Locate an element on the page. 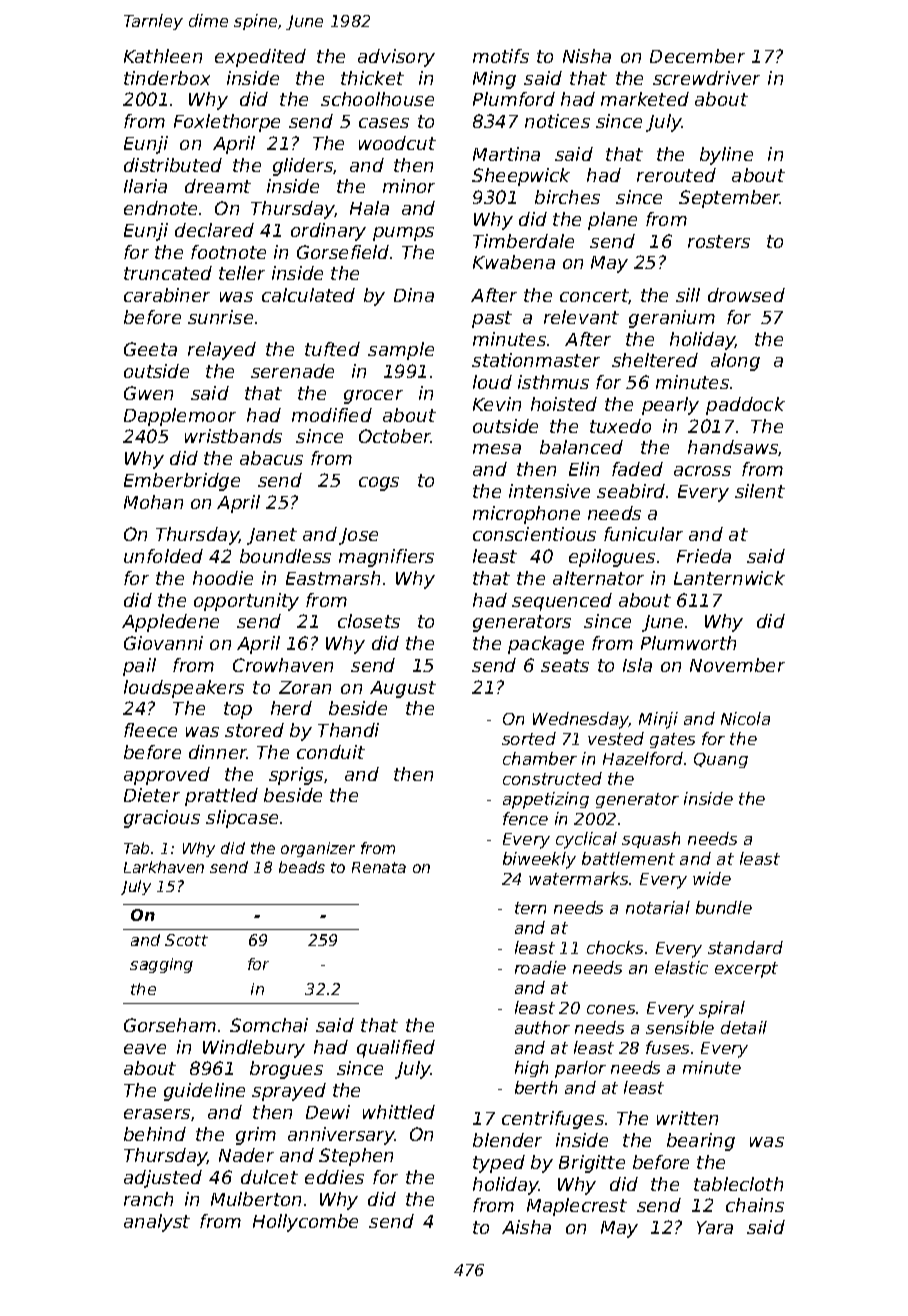 This image has width=908, height=1316. Timberdale is located at coordinates (523, 241).
